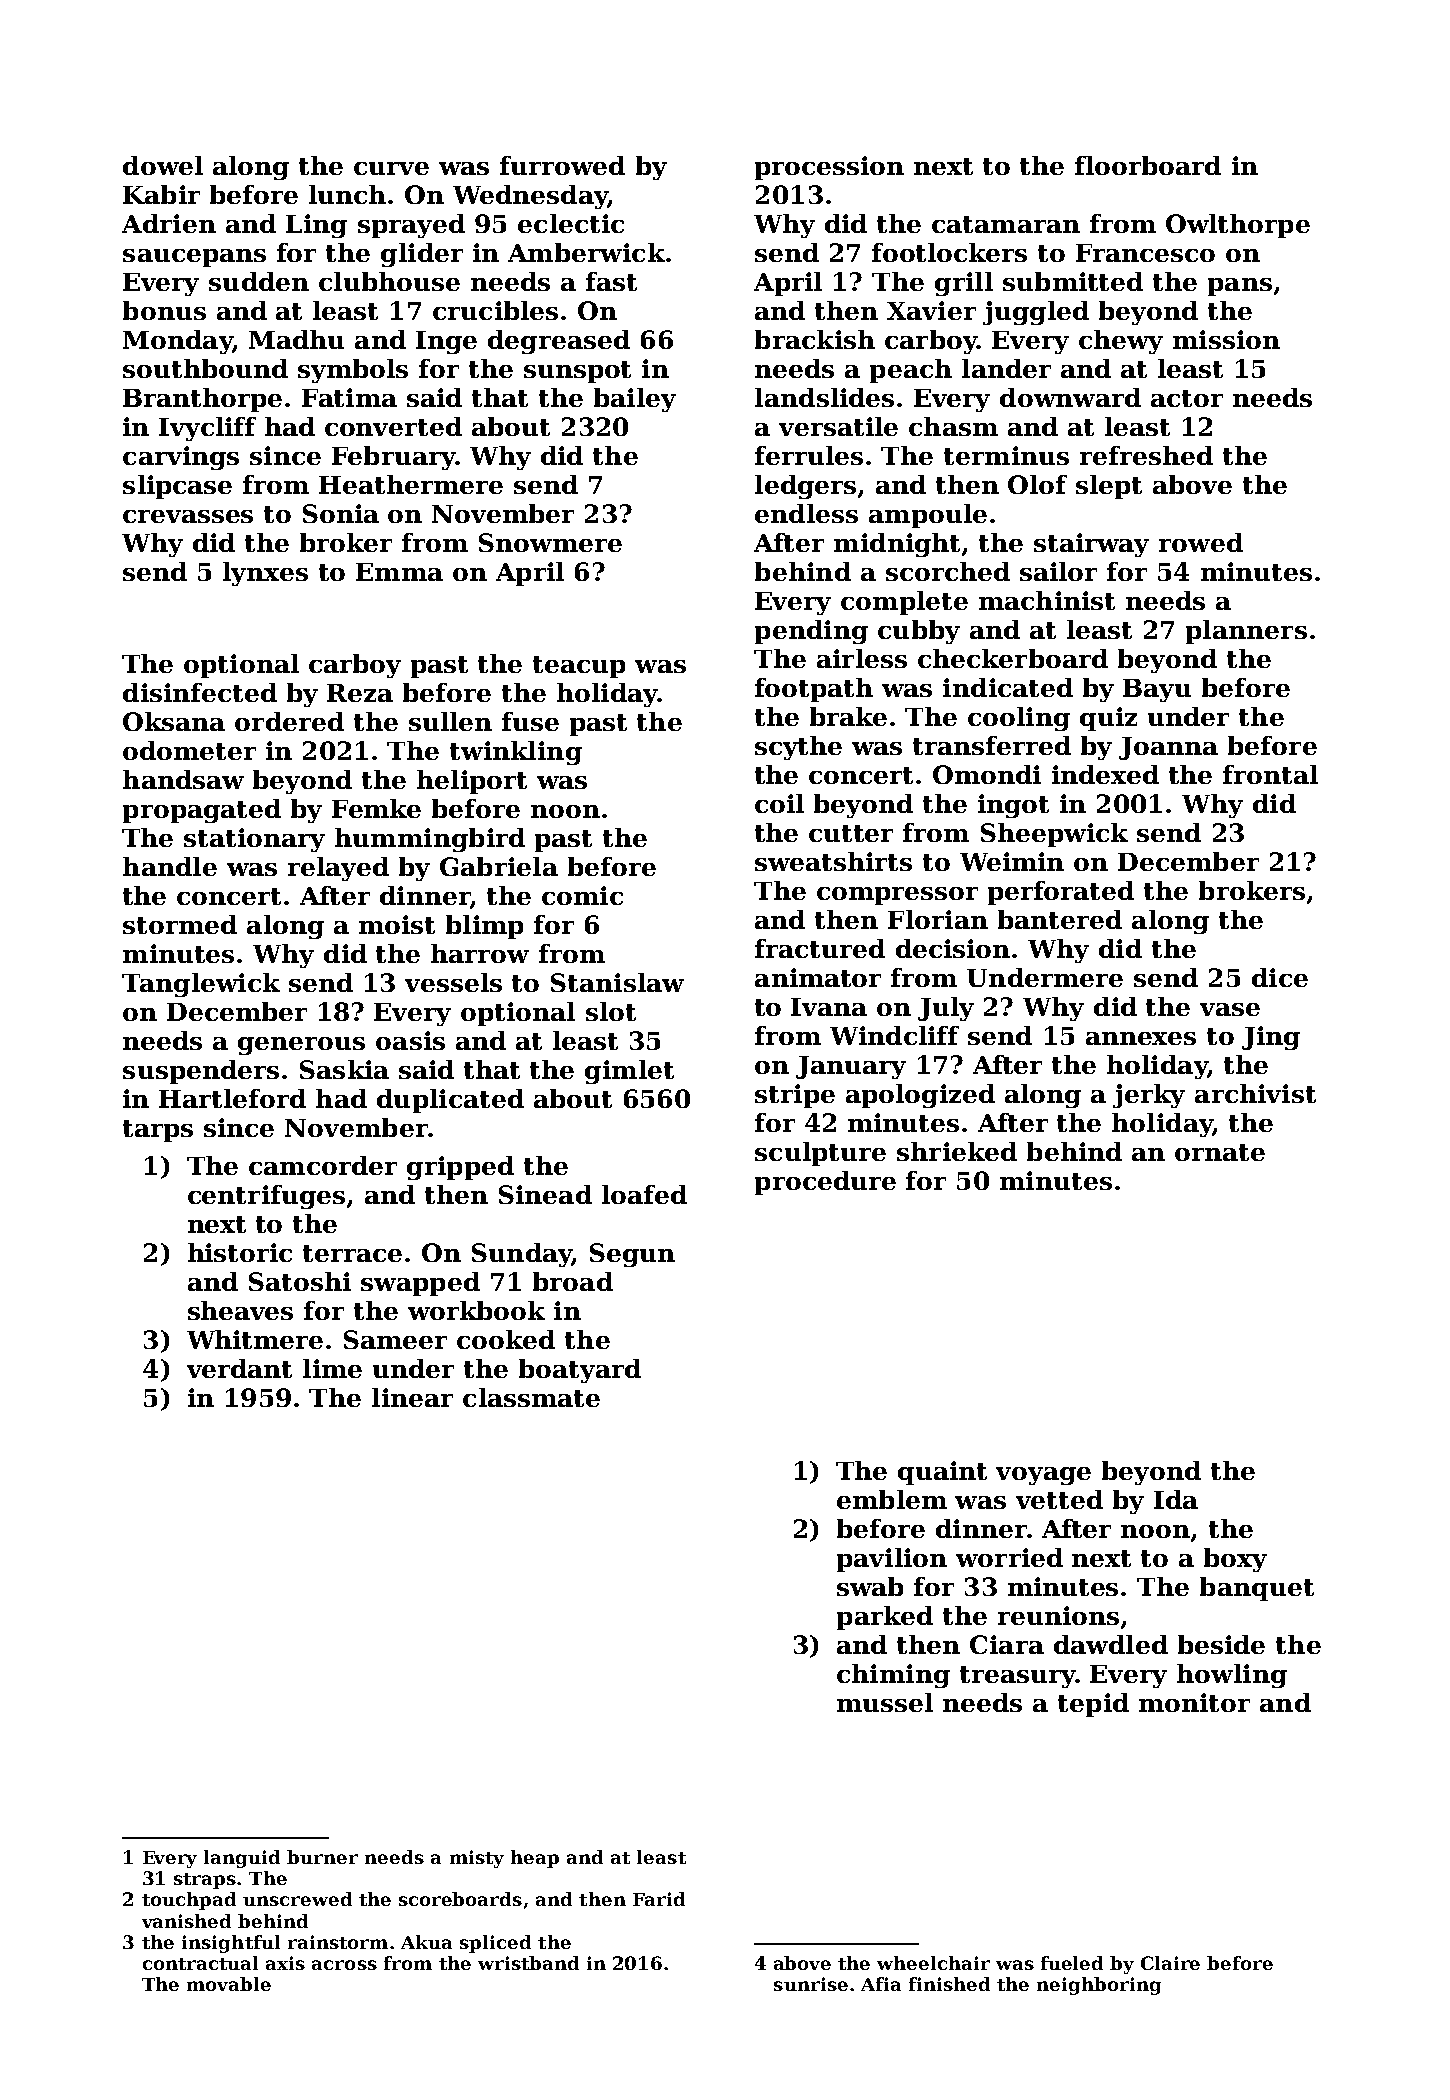 The width and height of the screenshot is (1450, 2100). I want to click on Wednesday, so click(530, 197).
